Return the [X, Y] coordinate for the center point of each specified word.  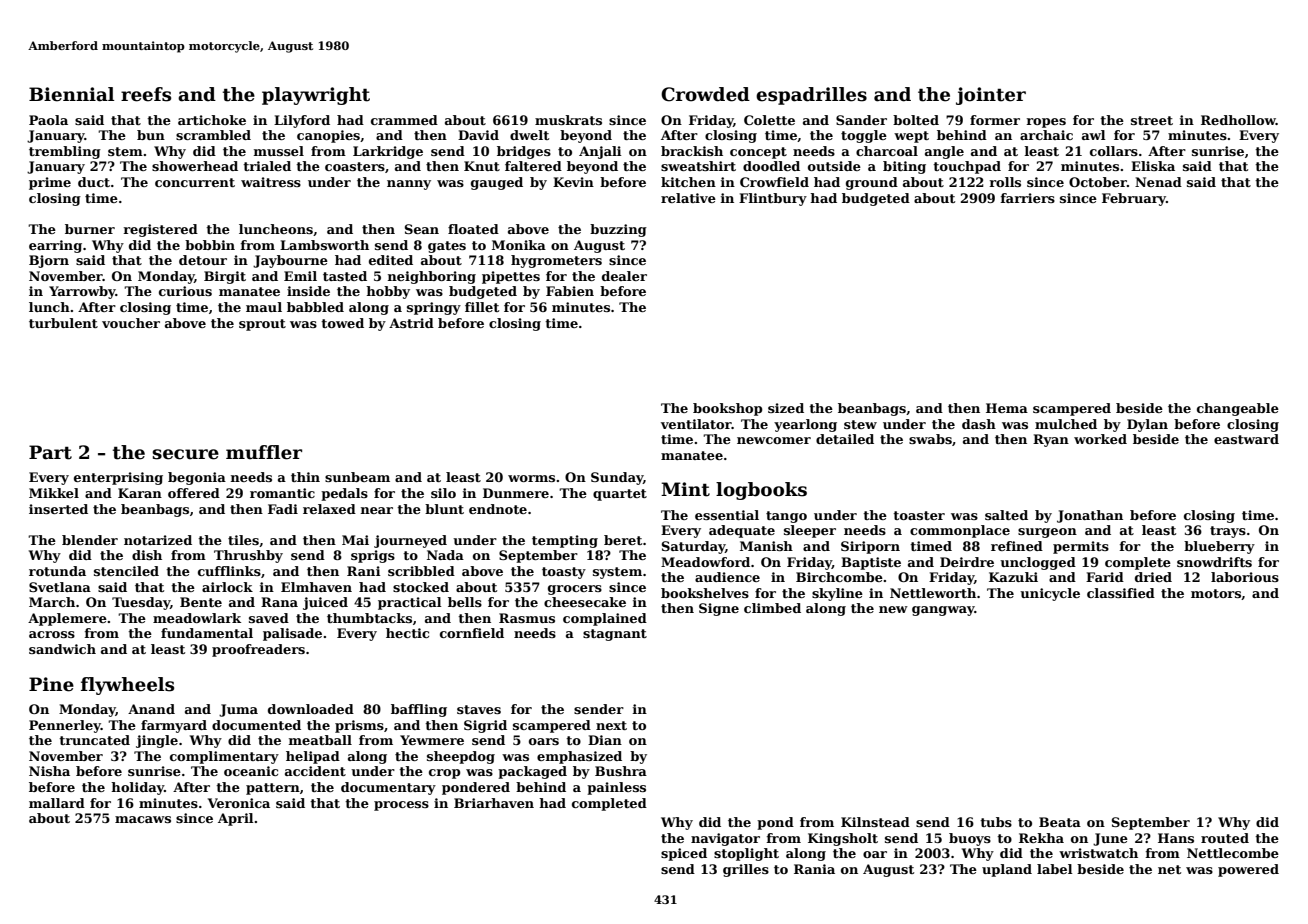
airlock [227, 587]
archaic [1046, 135]
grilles [746, 870]
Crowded [705, 94]
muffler [264, 452]
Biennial [71, 94]
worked [1100, 439]
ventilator [696, 424]
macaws [143, 819]
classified [1121, 593]
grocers [575, 590]
